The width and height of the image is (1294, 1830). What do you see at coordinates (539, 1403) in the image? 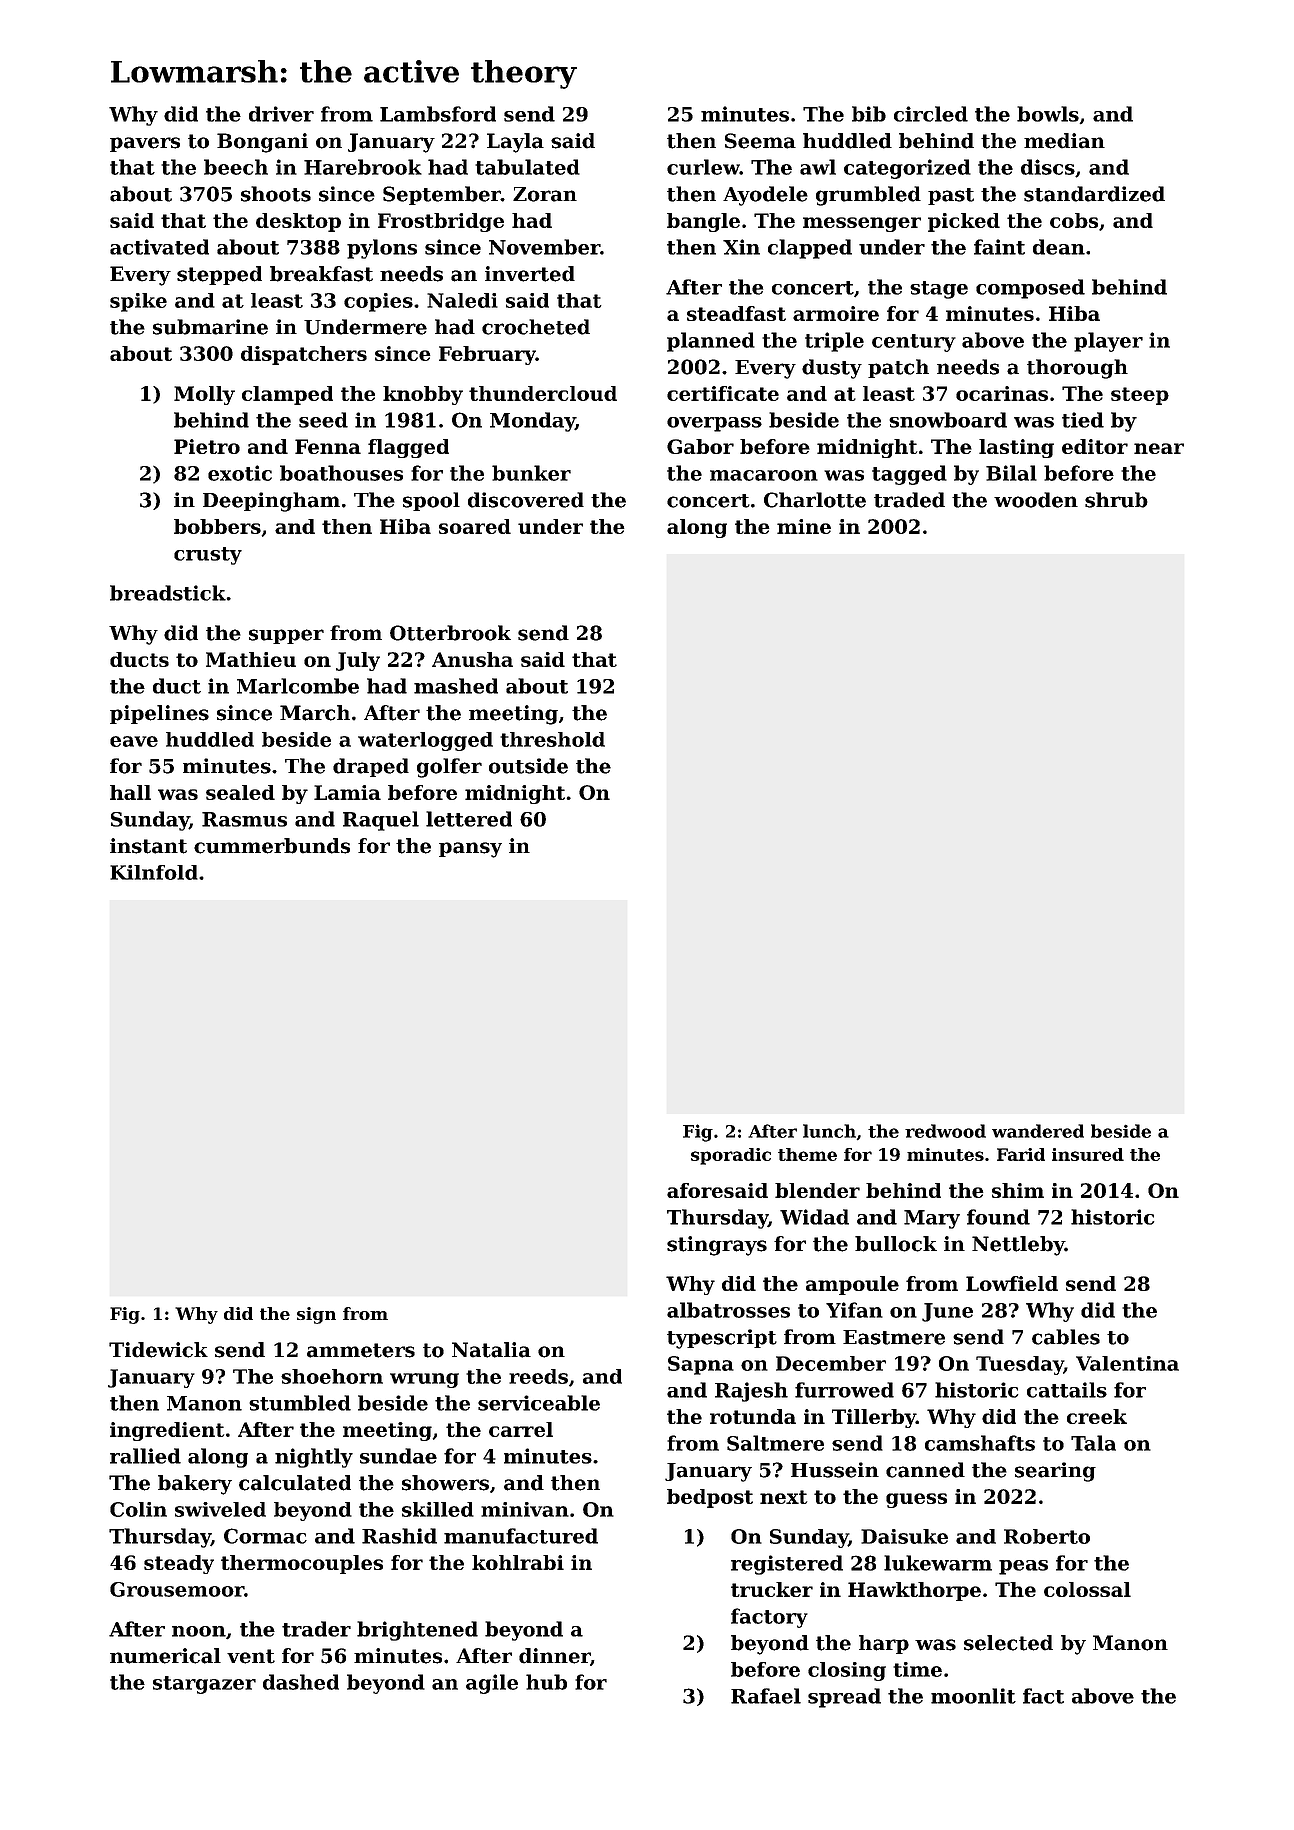
I see `serviceable` at bounding box center [539, 1403].
